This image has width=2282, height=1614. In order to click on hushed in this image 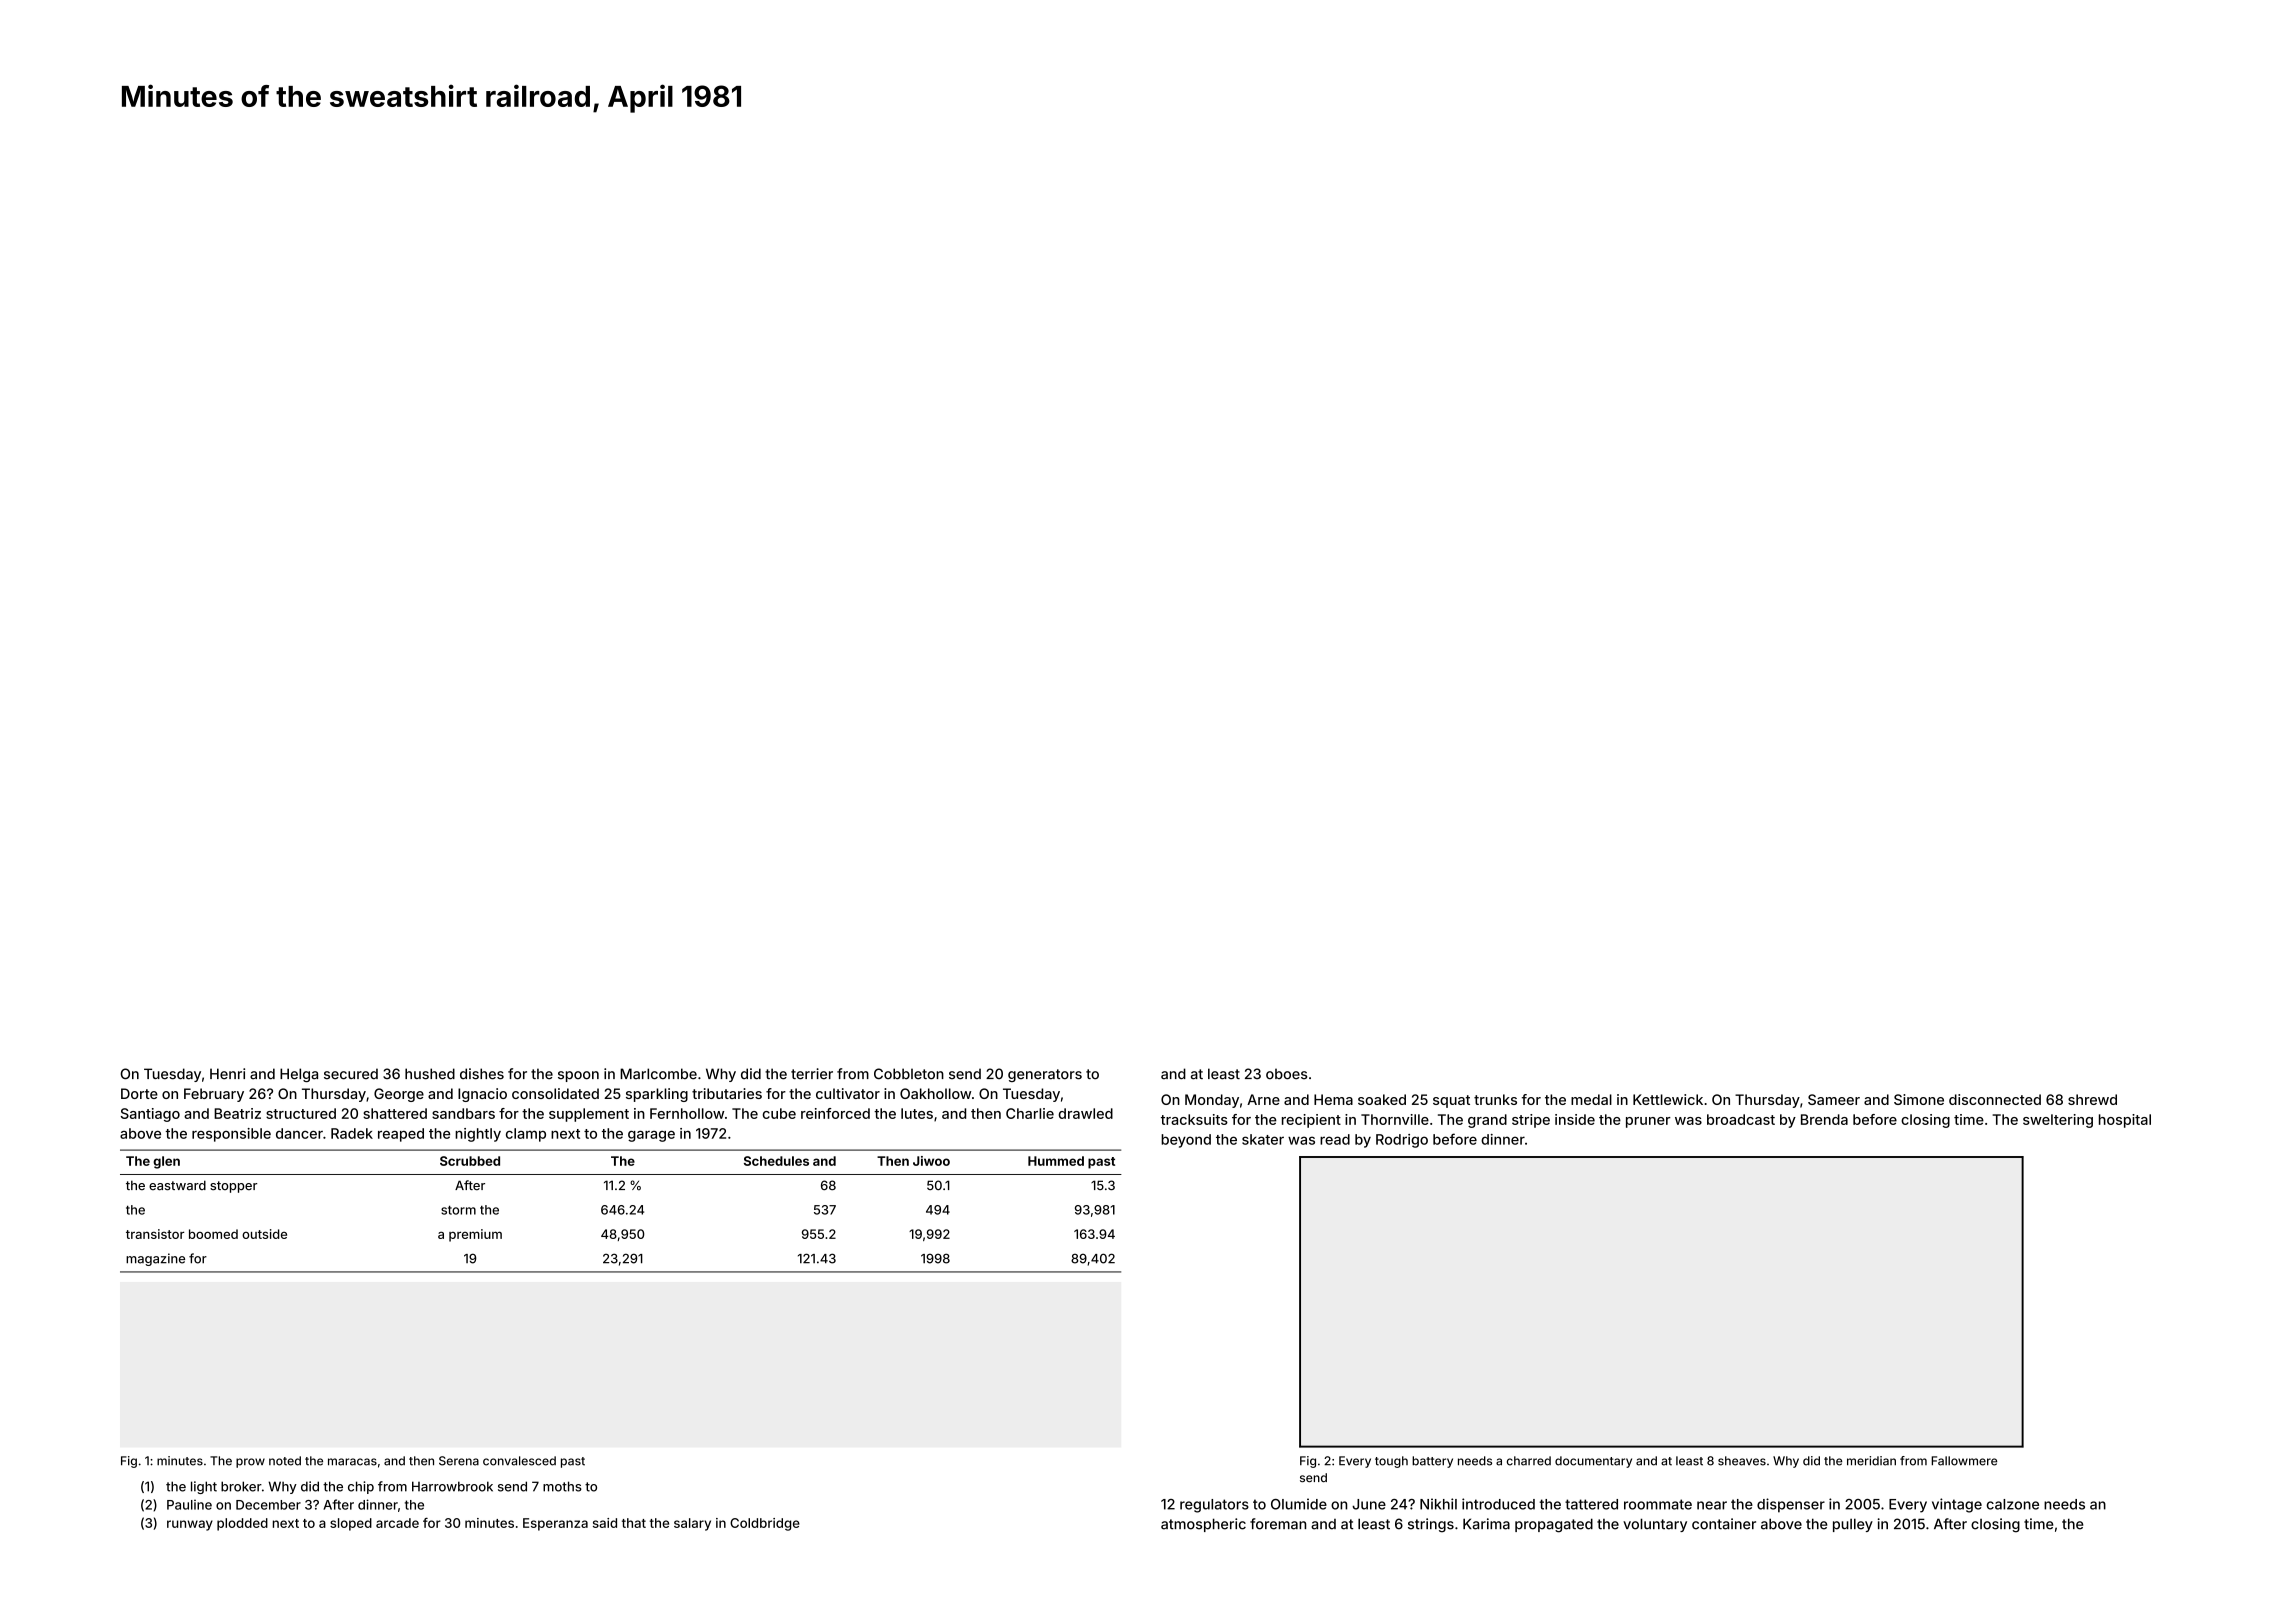, I will do `click(430, 1074)`.
